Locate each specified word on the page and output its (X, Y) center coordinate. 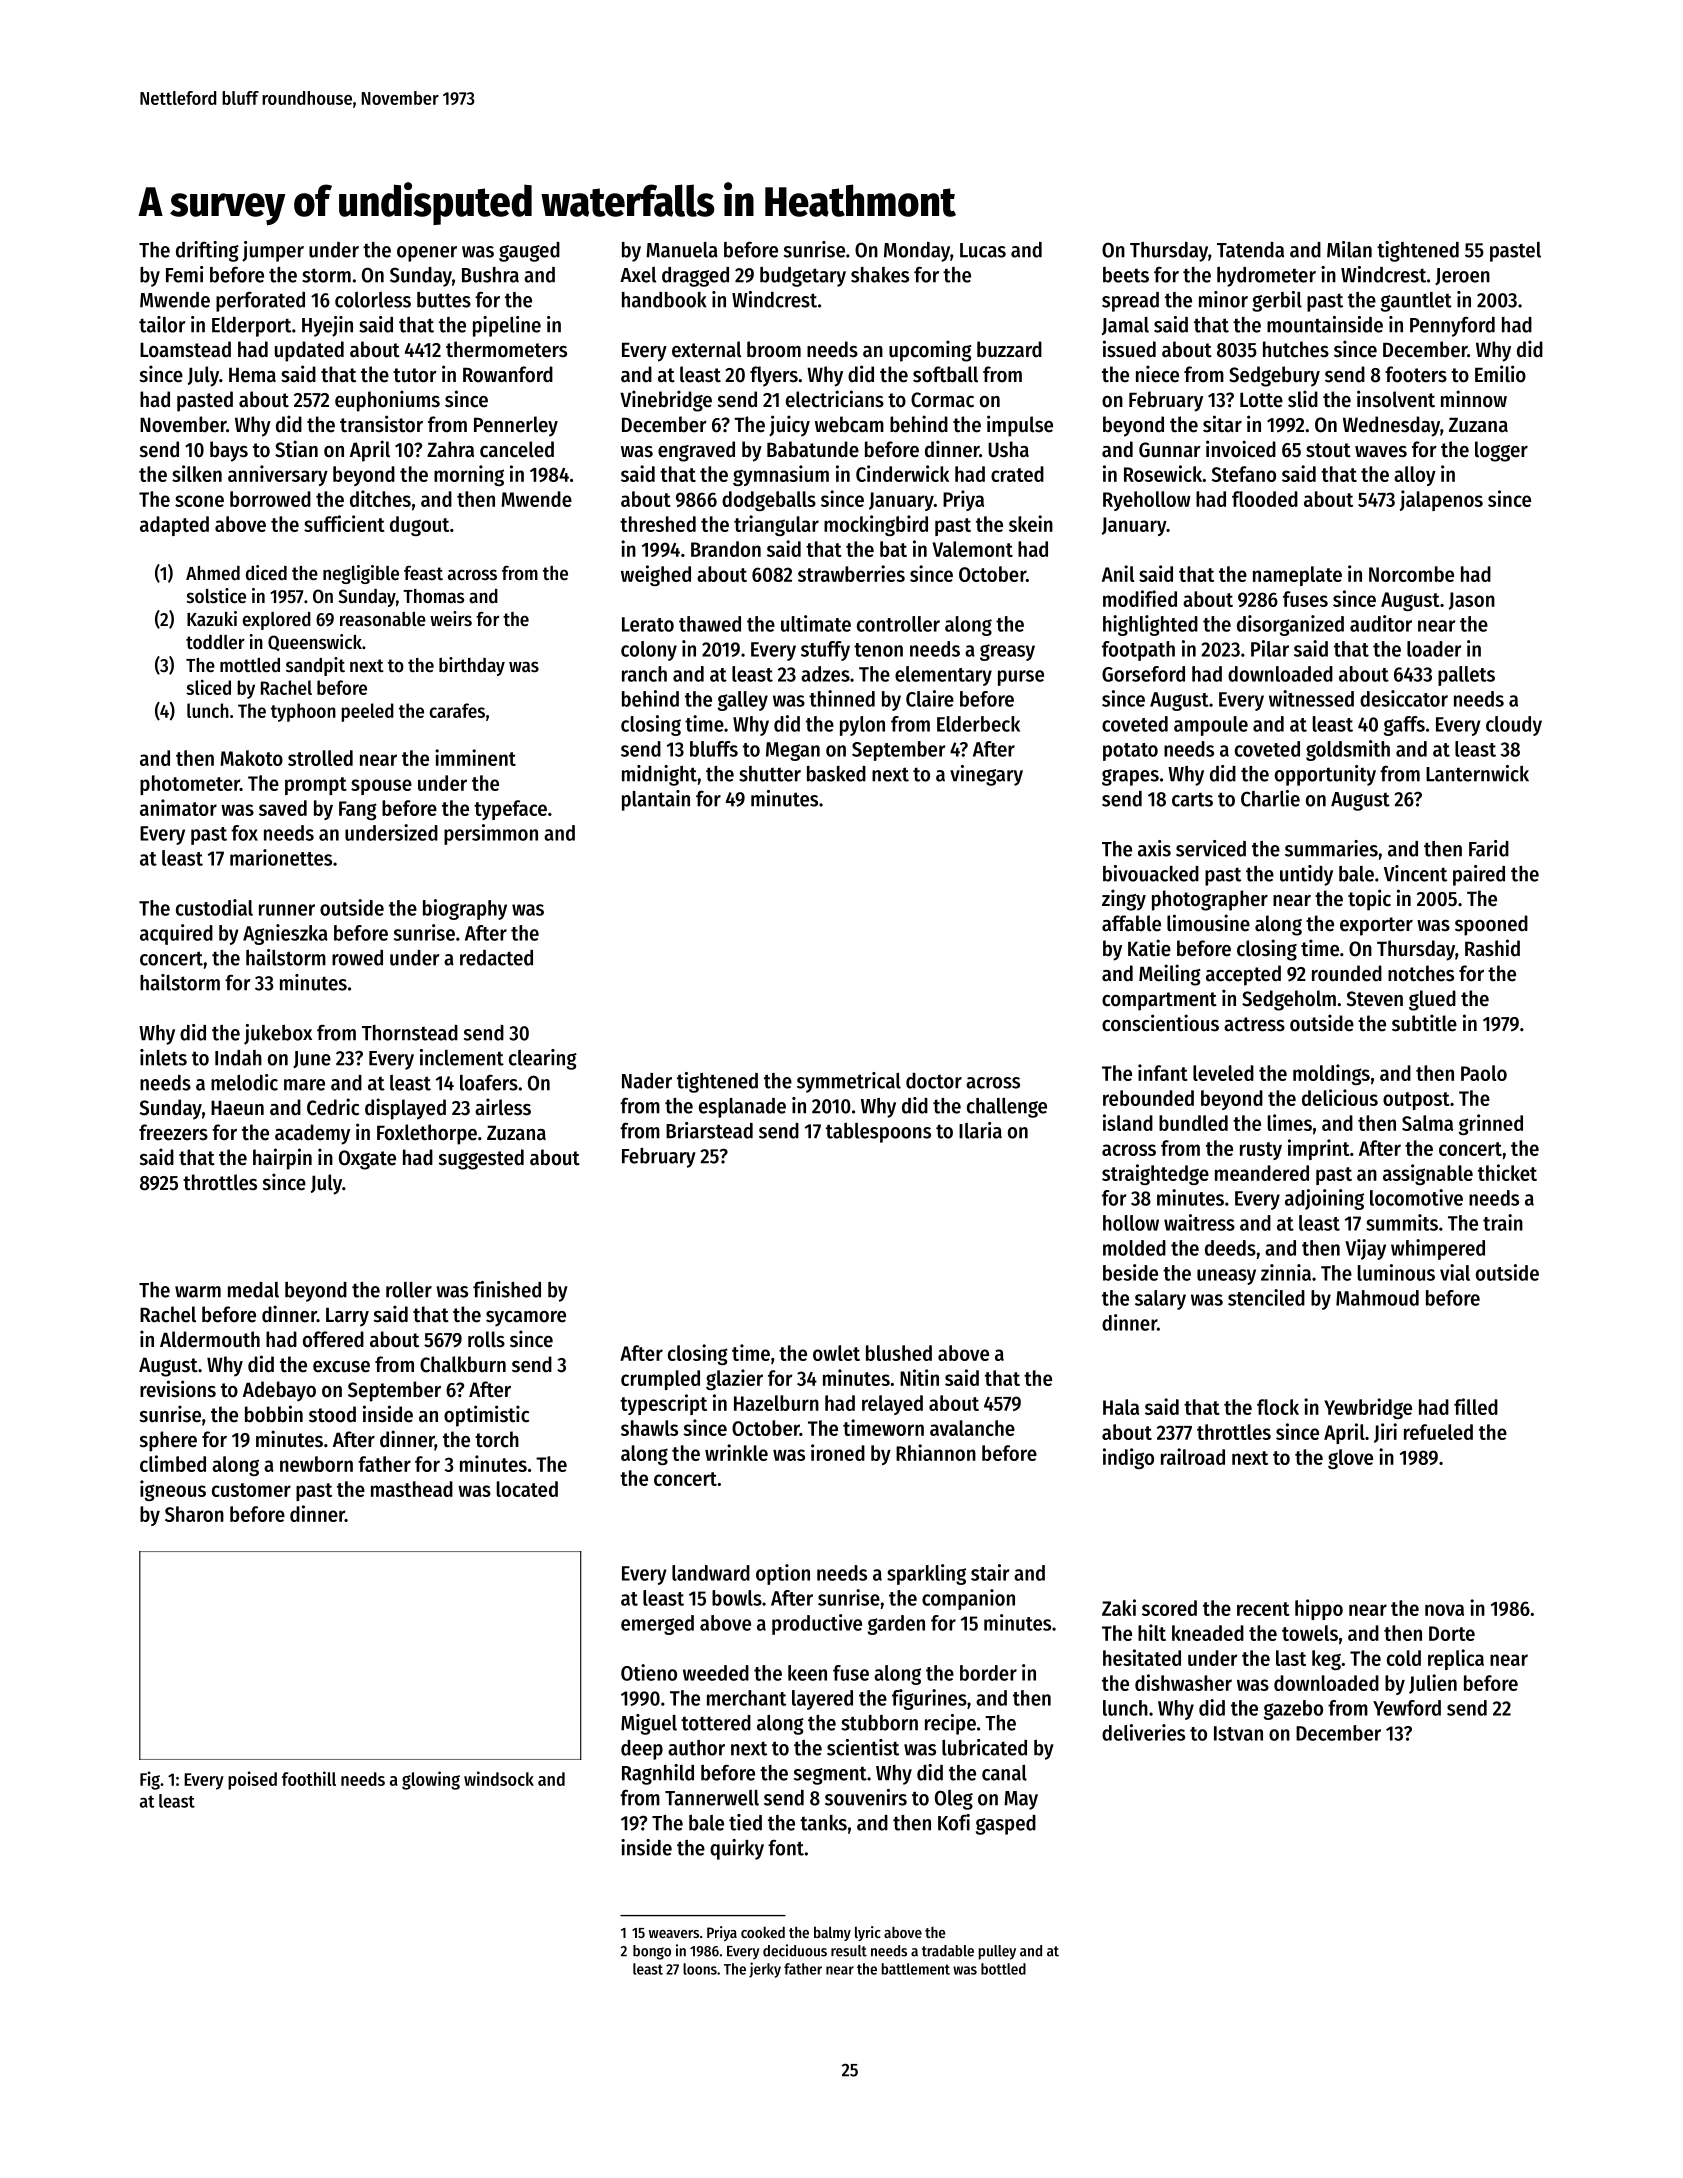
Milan (1349, 249)
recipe (950, 1724)
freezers (173, 1132)
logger (1501, 451)
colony (649, 651)
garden (896, 1625)
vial (1455, 1272)
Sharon (194, 1514)
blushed (899, 1353)
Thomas (433, 596)
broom (774, 349)
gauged (529, 252)
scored (1169, 1608)
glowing (431, 1780)
